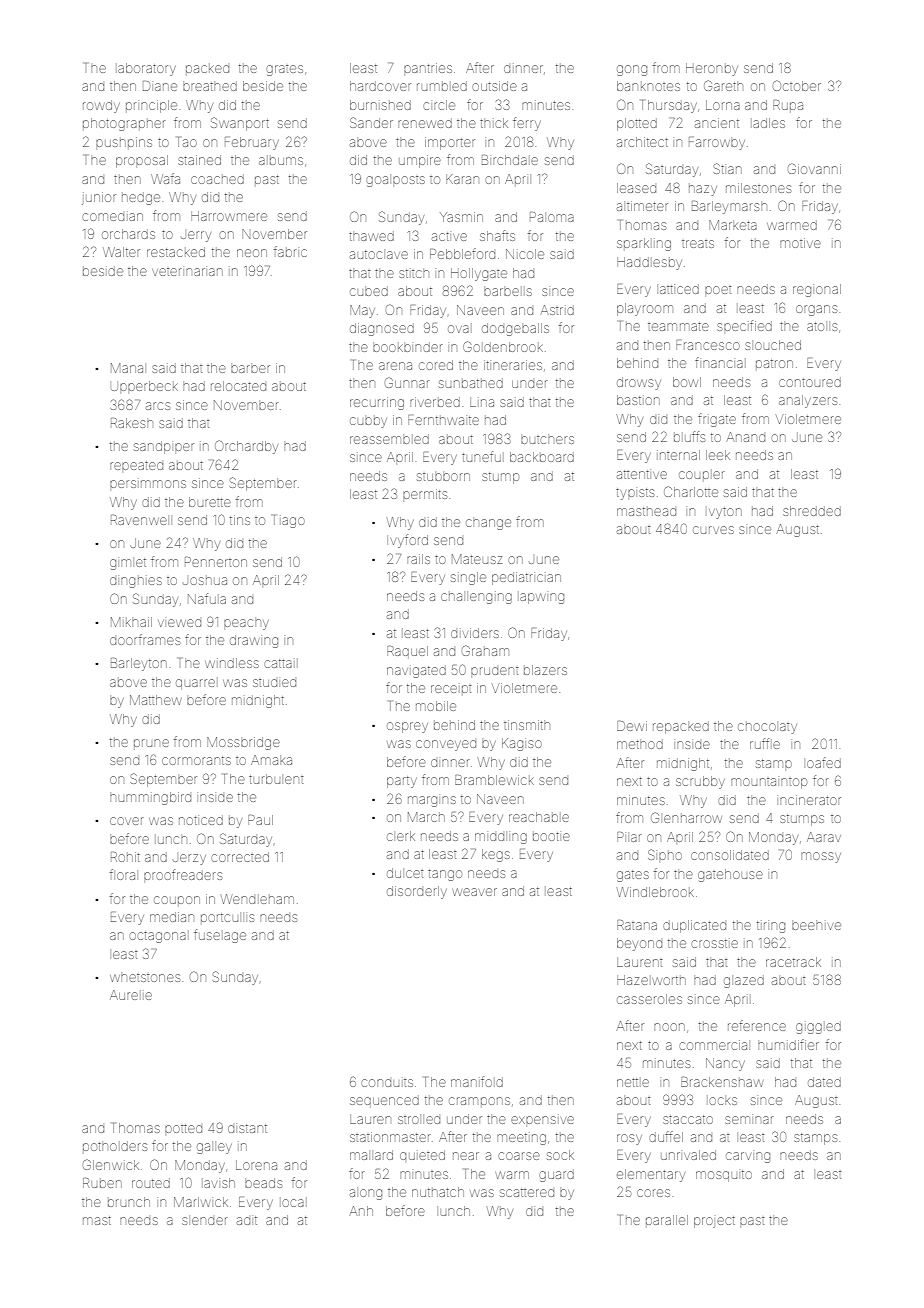  I want to click on Paul, so click(260, 820).
